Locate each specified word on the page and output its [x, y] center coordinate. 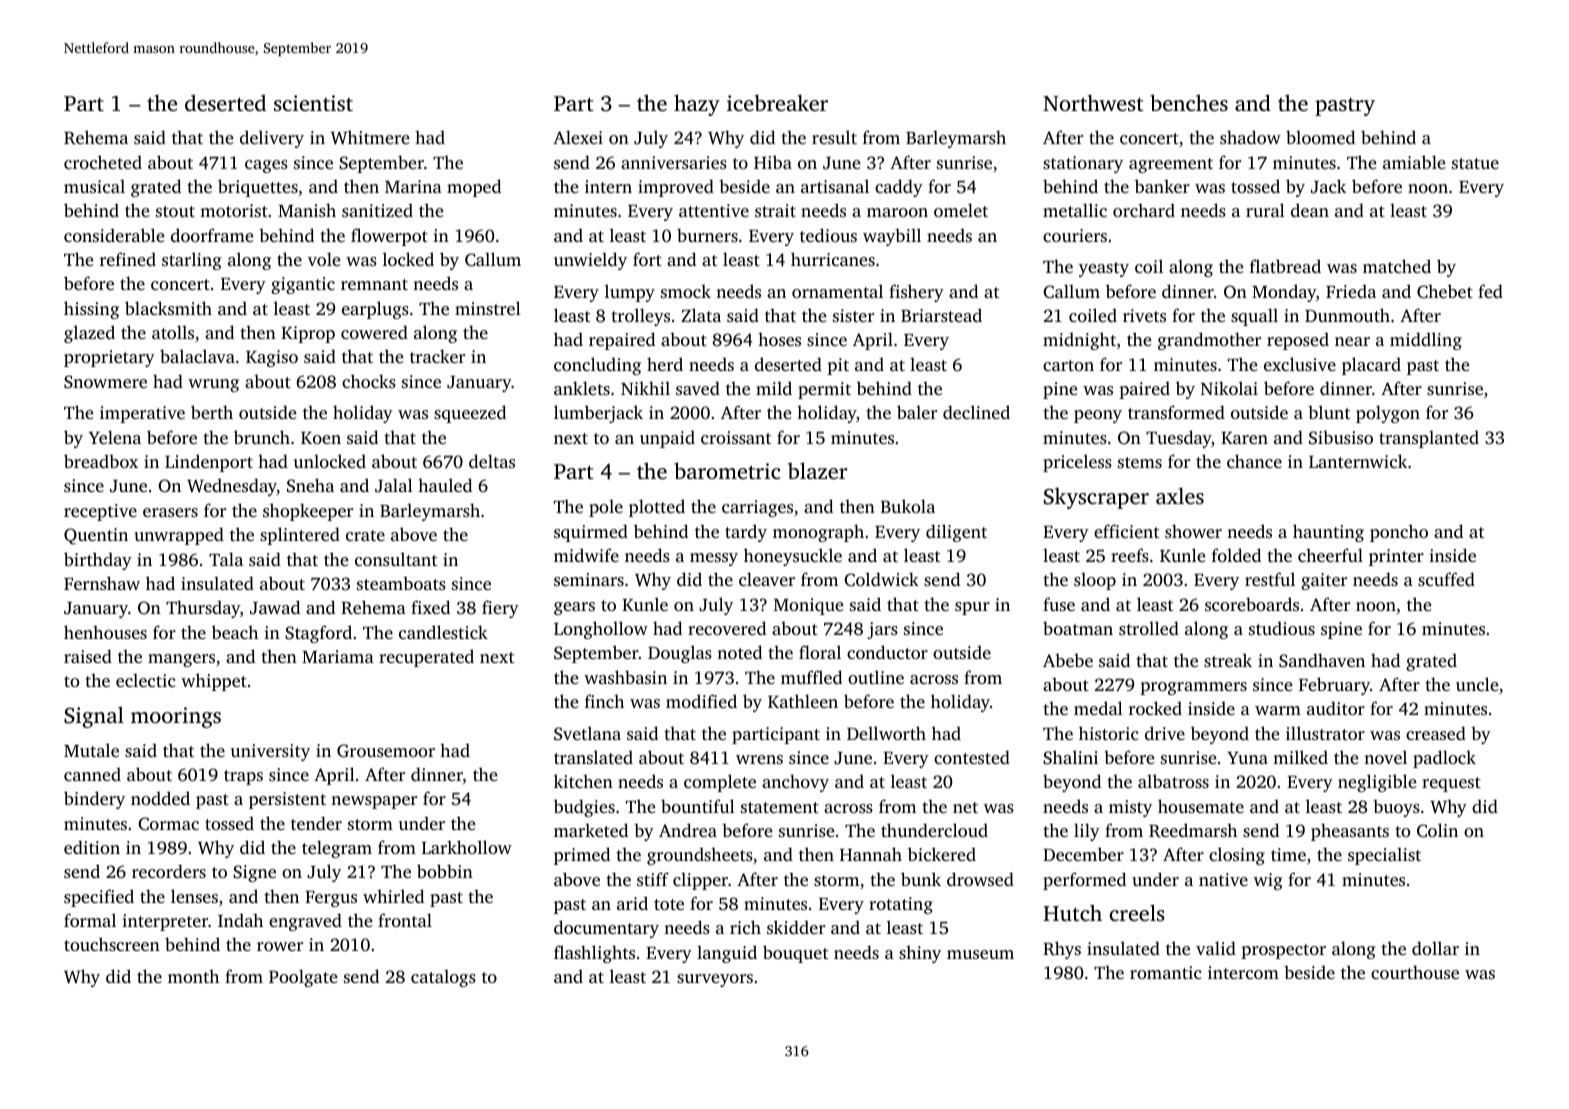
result [834, 137]
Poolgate [303, 978]
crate [365, 535]
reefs [1130, 555]
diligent [956, 533]
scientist [313, 103]
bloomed [1320, 137]
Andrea [688, 830]
